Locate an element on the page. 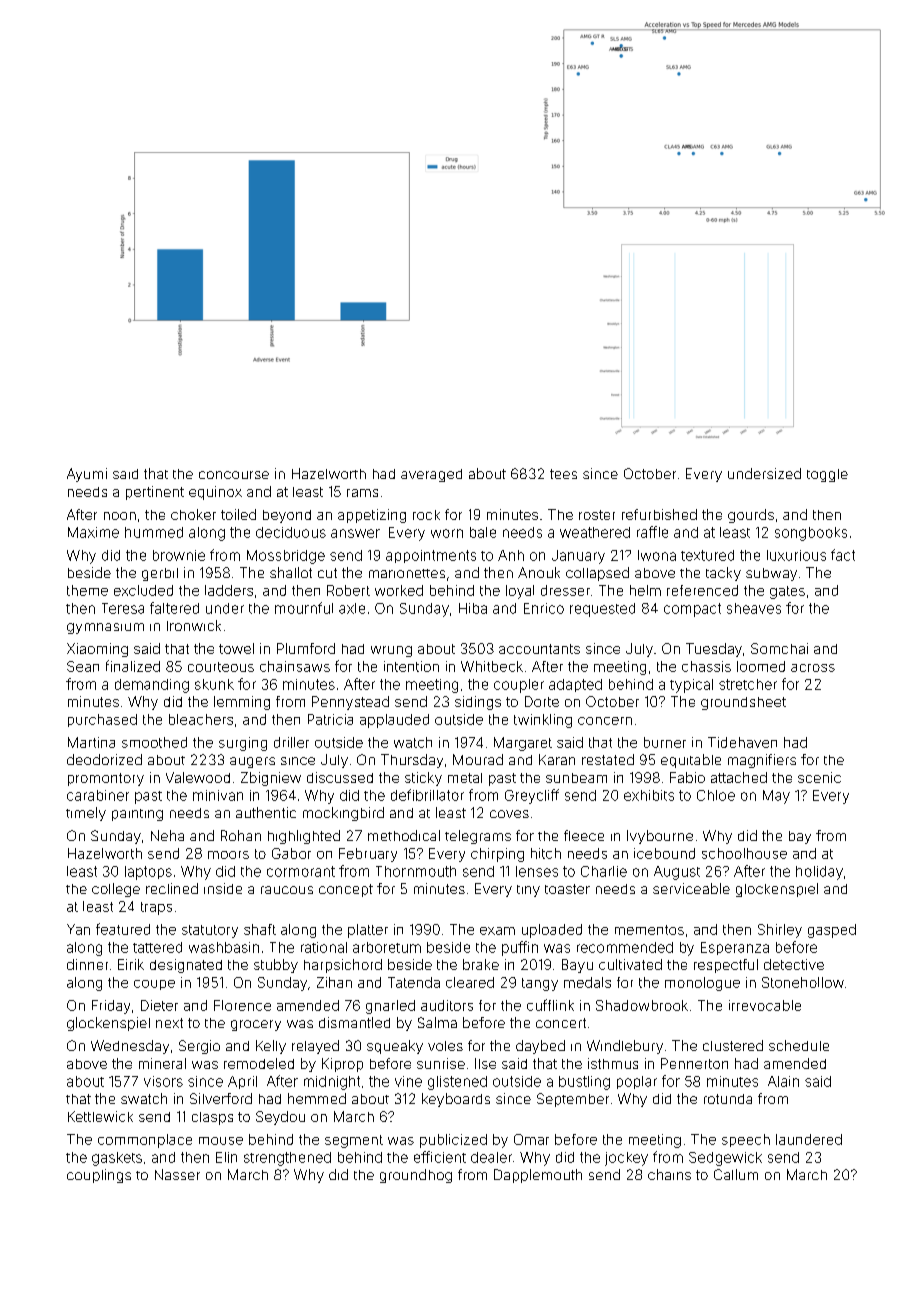  minivan is located at coordinates (218, 795).
